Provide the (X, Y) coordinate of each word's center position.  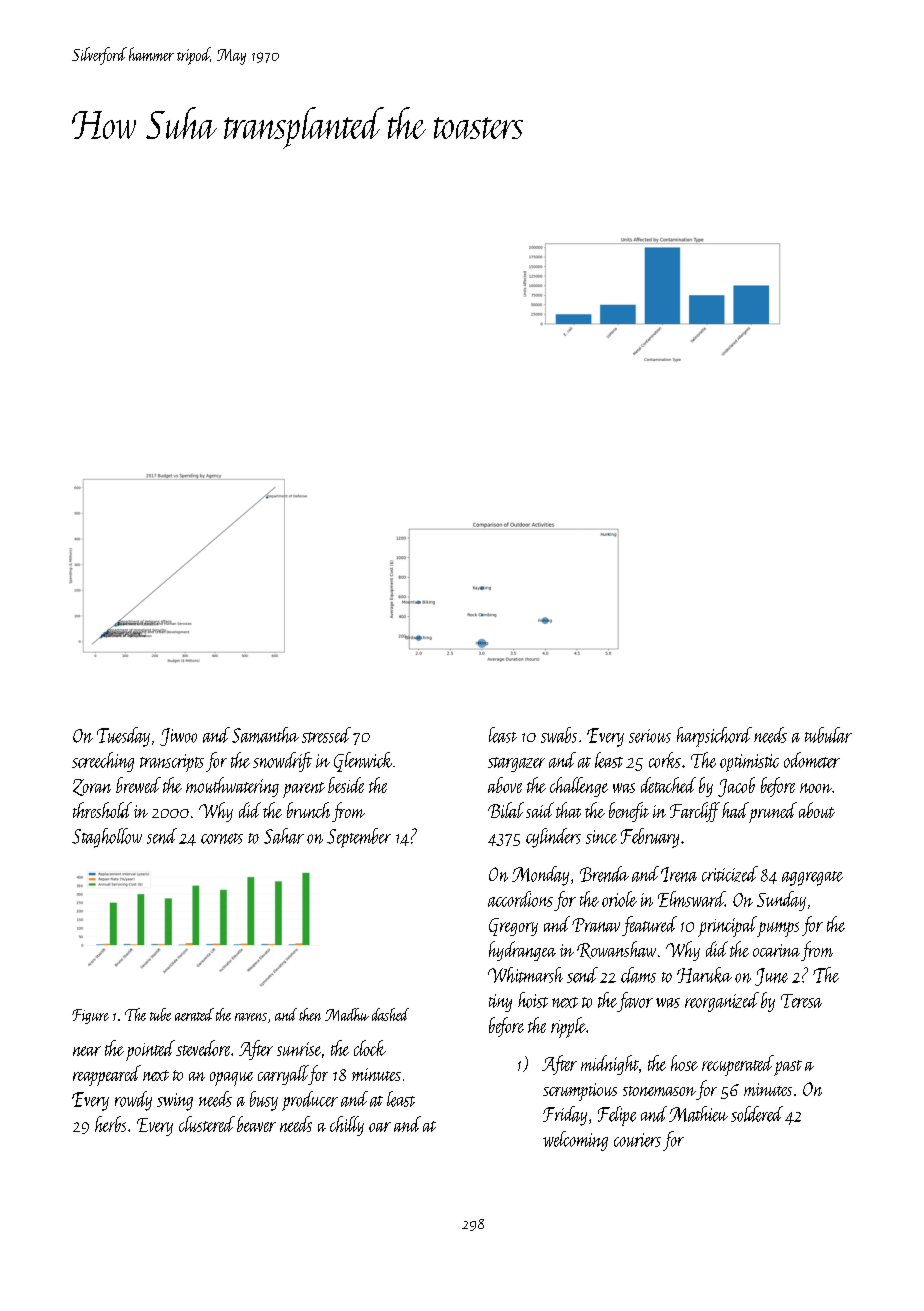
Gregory (513, 927)
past (788, 1068)
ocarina (776, 950)
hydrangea (522, 951)
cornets (222, 838)
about (817, 810)
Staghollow (107, 838)
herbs (110, 1124)
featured (649, 926)
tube (160, 1014)
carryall (283, 1075)
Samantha (265, 735)
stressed (326, 735)
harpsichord (714, 737)
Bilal (506, 810)
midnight (610, 1065)
